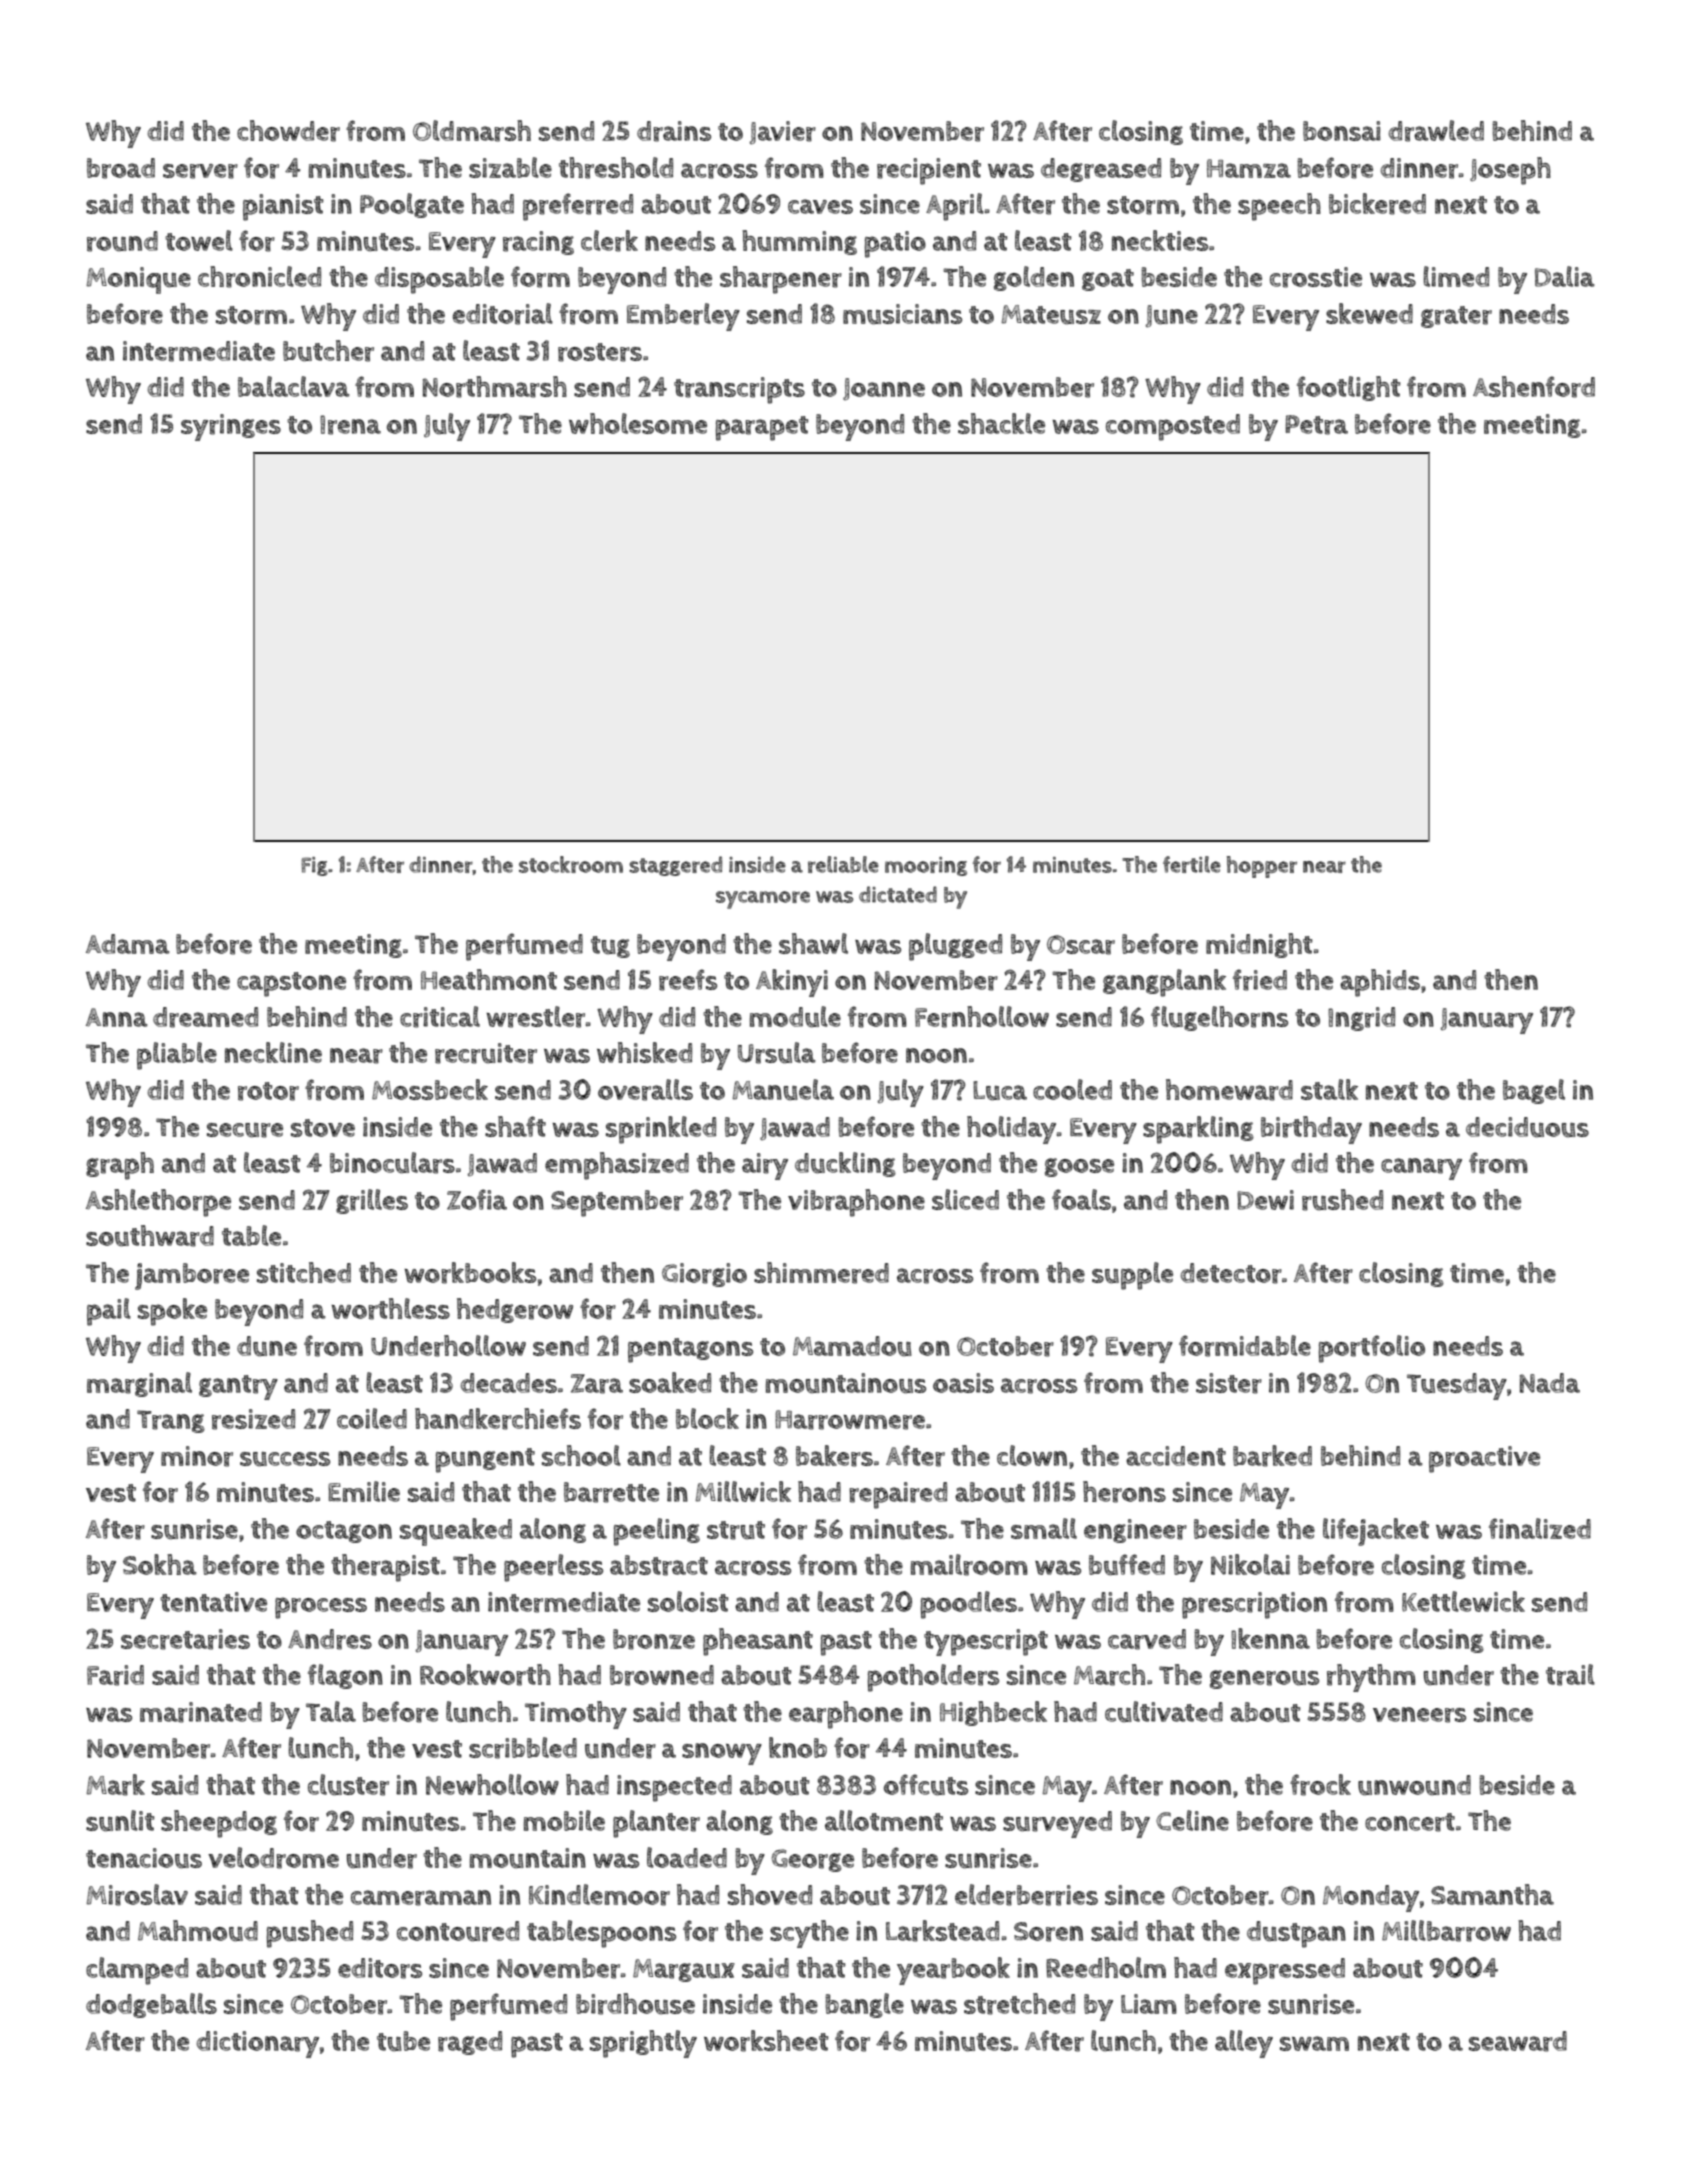 The width and height of the screenshot is (1683, 2178). What do you see at coordinates (1492, 1894) in the screenshot?
I see `Samantha` at bounding box center [1492, 1894].
